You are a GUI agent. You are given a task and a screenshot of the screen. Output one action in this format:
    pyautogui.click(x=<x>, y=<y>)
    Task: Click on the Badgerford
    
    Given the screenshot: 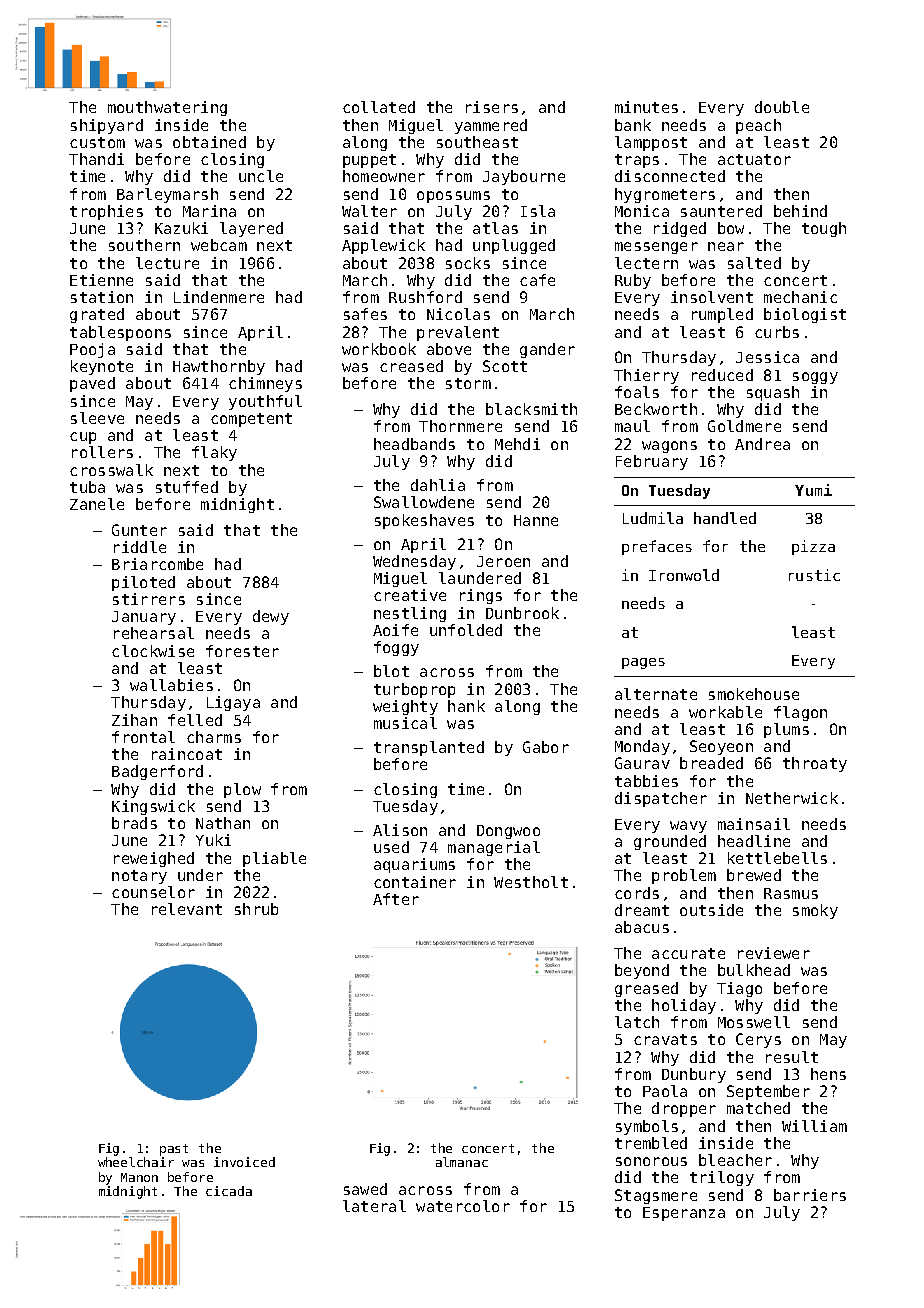 What is the action you would take?
    pyautogui.click(x=157, y=772)
